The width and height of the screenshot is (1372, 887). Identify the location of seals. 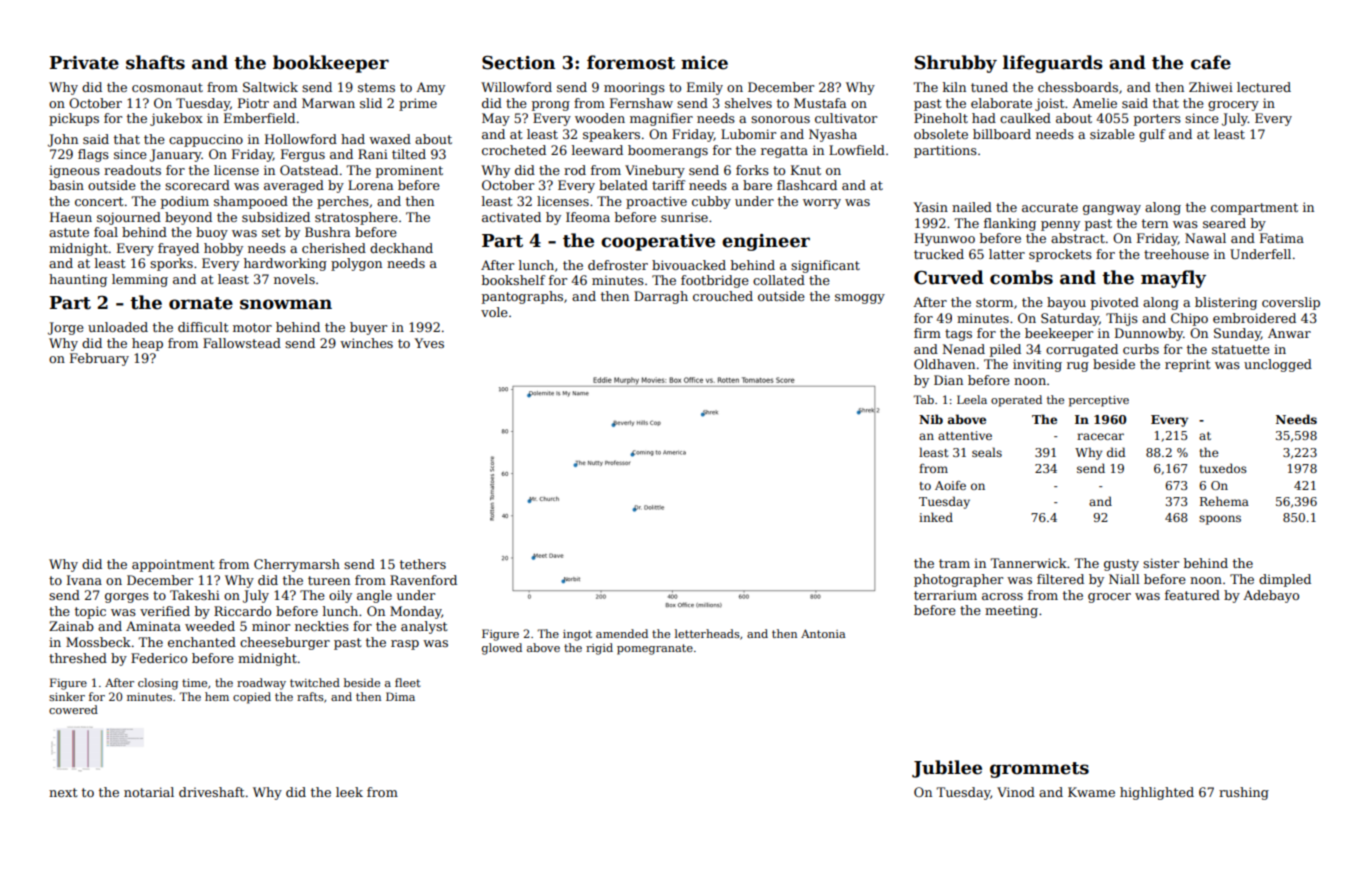
(987, 452).
